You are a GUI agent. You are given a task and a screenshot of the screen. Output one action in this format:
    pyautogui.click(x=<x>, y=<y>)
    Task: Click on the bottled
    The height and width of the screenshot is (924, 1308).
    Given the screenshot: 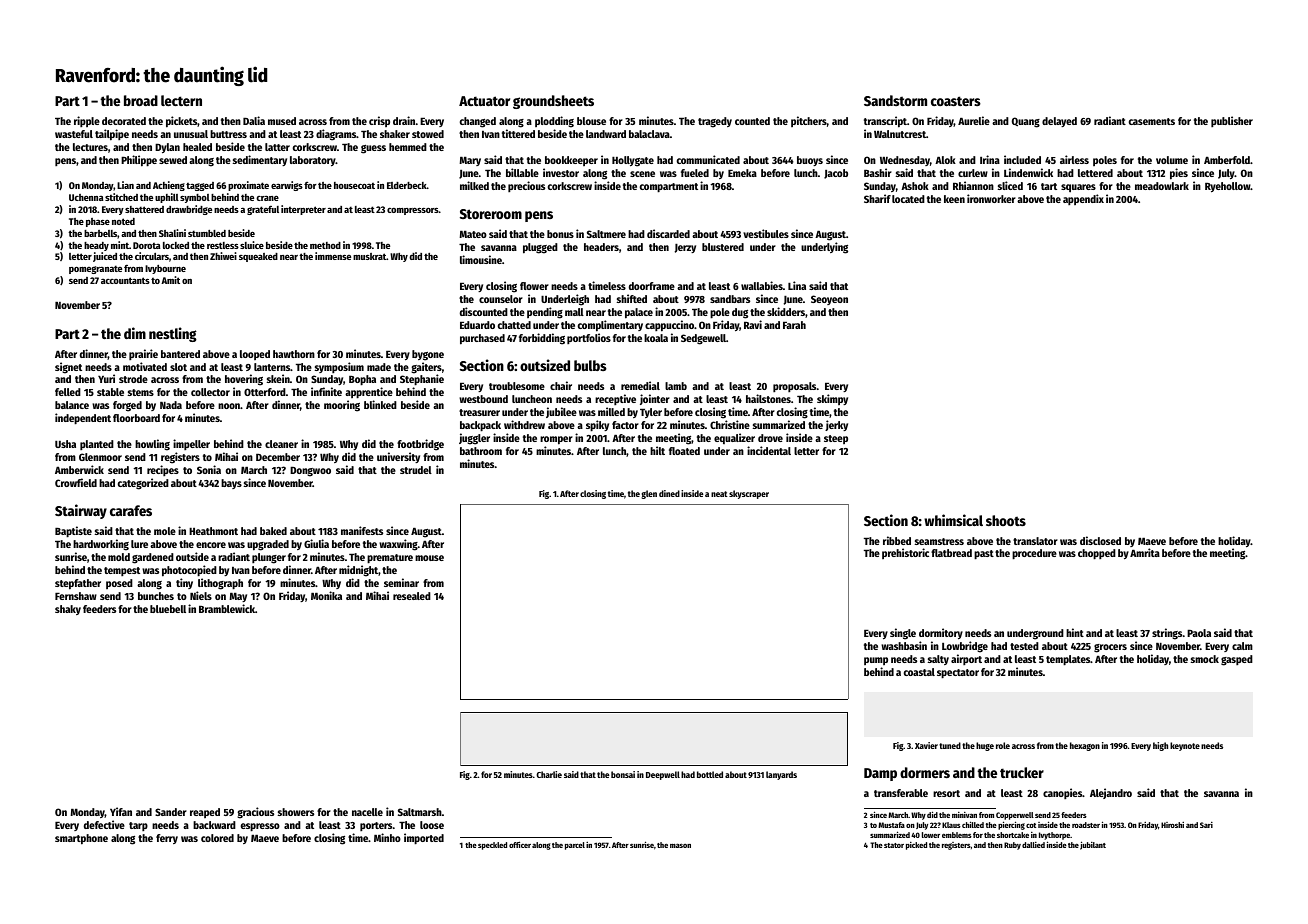 What is the action you would take?
    pyautogui.click(x=710, y=774)
